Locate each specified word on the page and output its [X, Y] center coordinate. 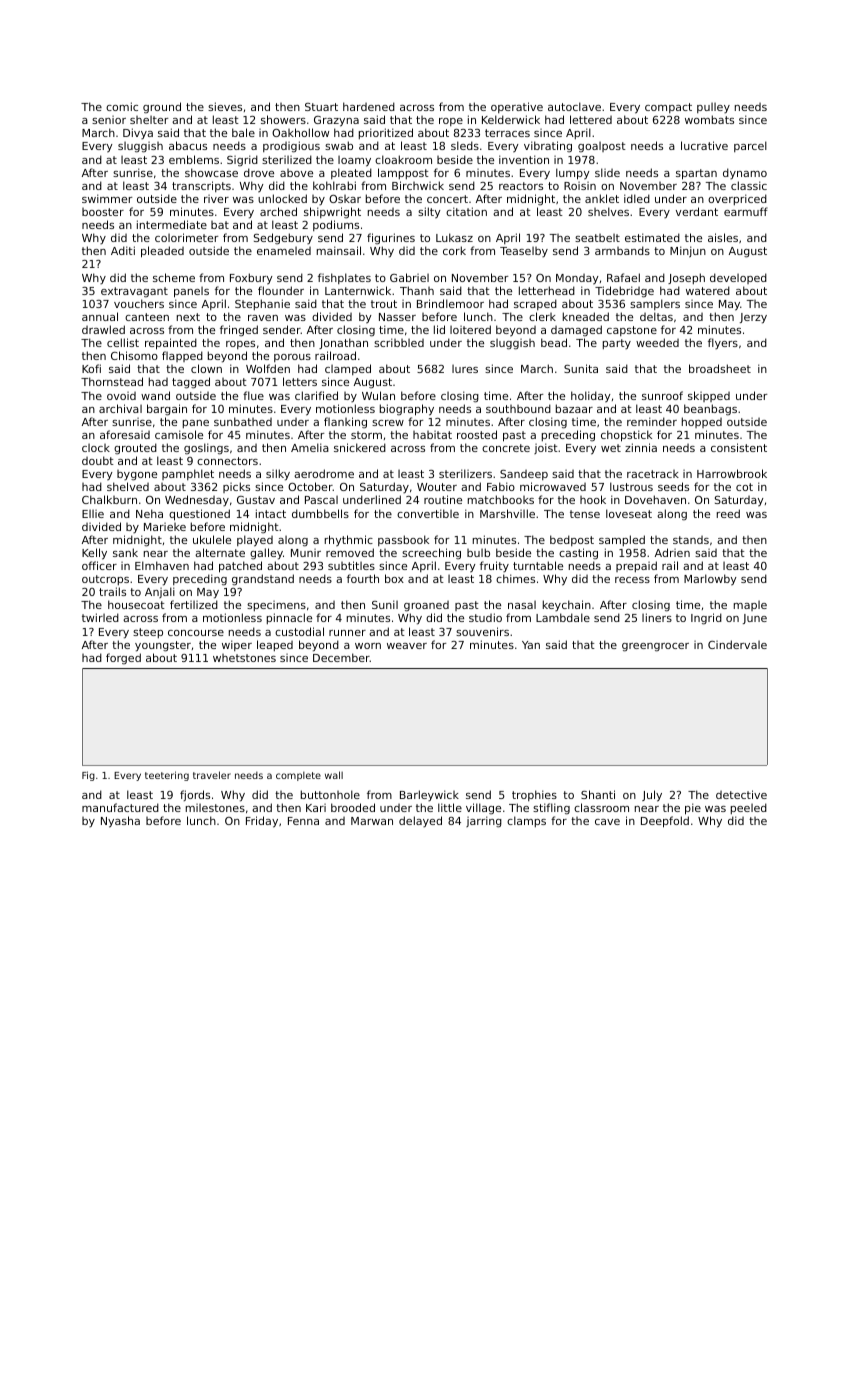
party [617, 344]
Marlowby [710, 580]
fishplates [344, 278]
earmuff [746, 211]
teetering [167, 776]
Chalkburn [109, 499]
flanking [345, 423]
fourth [363, 578]
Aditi [123, 250]
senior [109, 120]
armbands [622, 250]
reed [728, 513]
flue [253, 395]
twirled [100, 617]
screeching [431, 554]
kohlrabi [334, 185]
